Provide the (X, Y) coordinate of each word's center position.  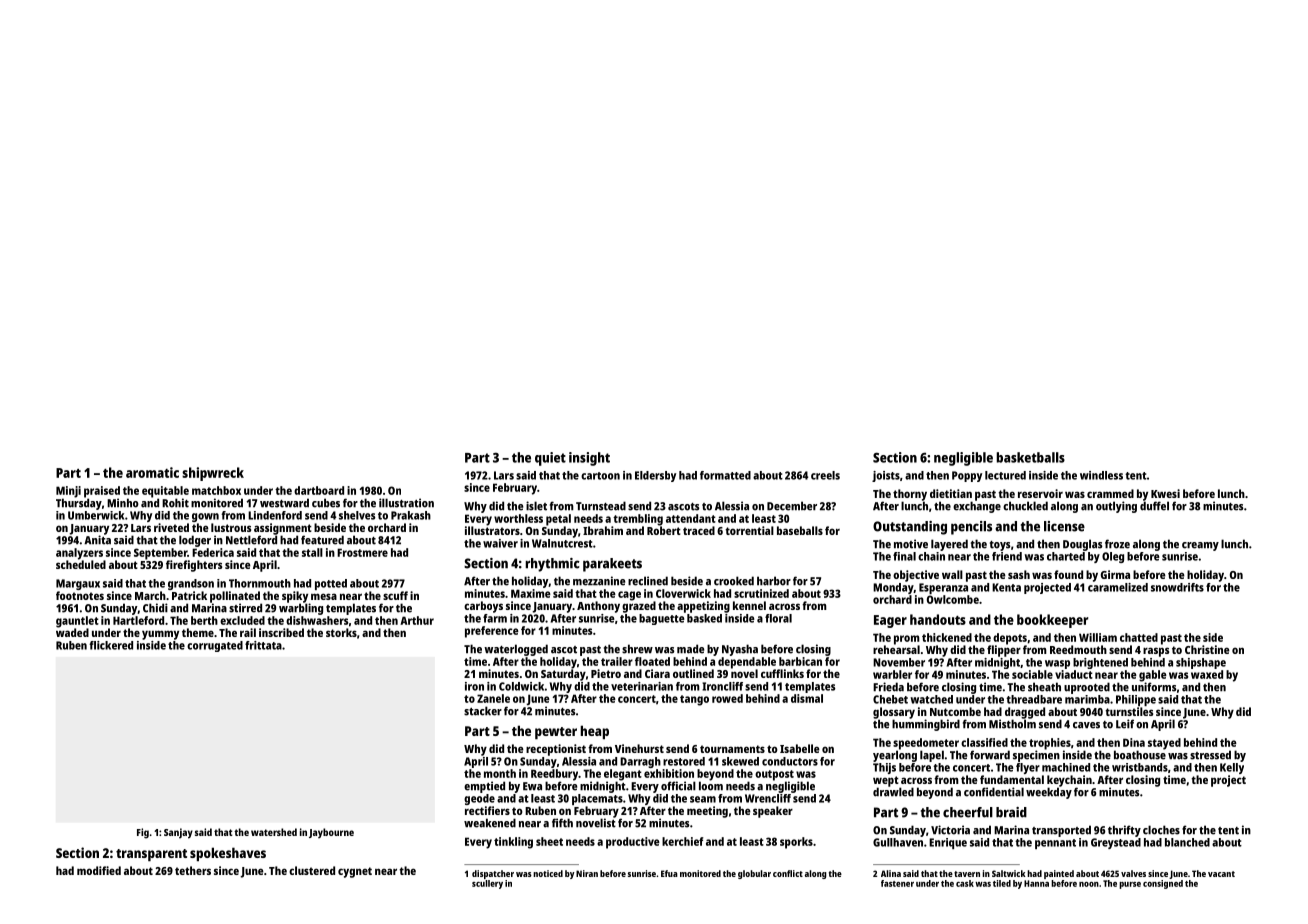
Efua (669, 873)
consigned (1163, 884)
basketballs (1030, 457)
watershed (274, 832)
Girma (1115, 574)
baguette (662, 619)
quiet (550, 459)
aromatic (152, 472)
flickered (111, 645)
